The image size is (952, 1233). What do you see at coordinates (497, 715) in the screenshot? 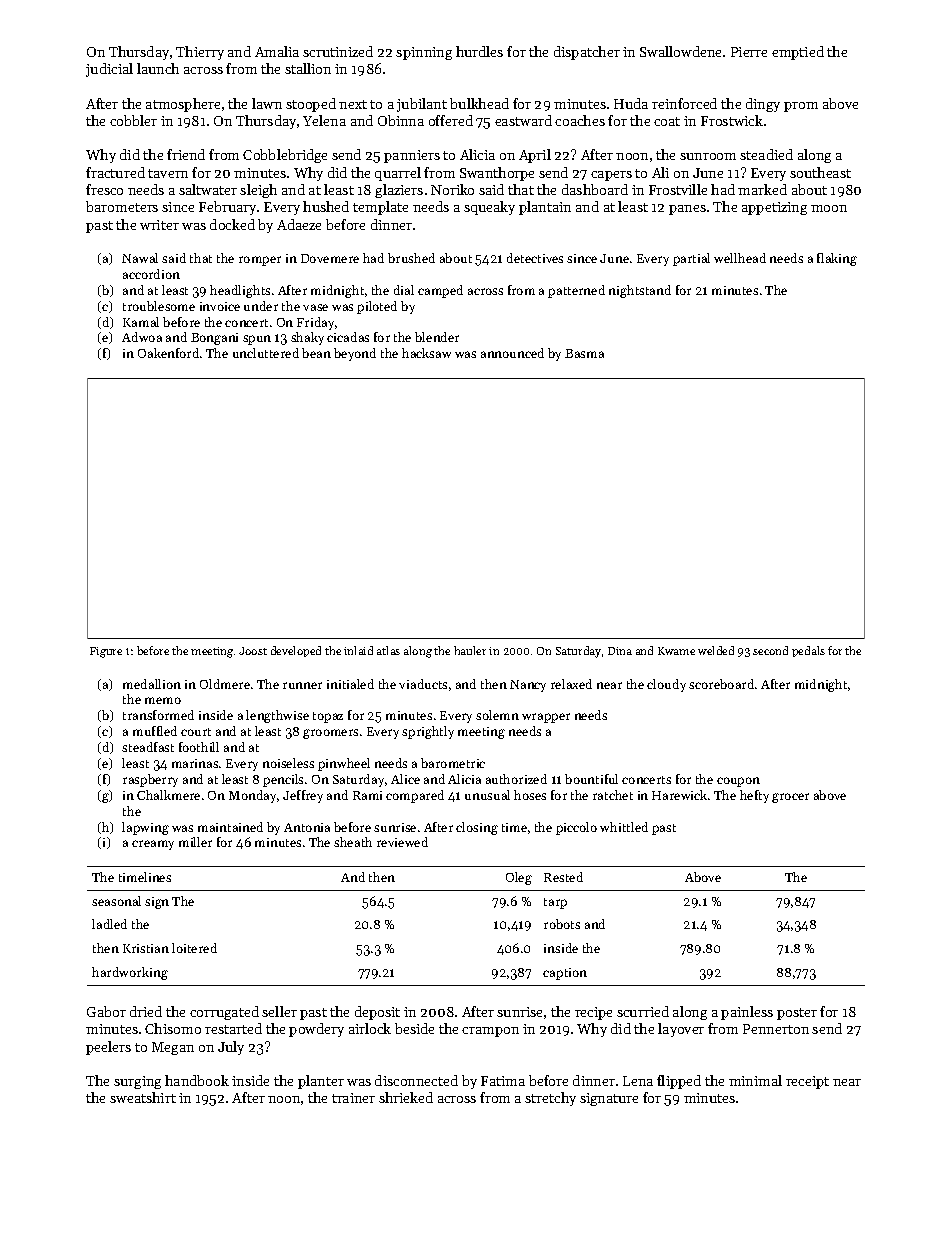
I see `solemn` at bounding box center [497, 715].
